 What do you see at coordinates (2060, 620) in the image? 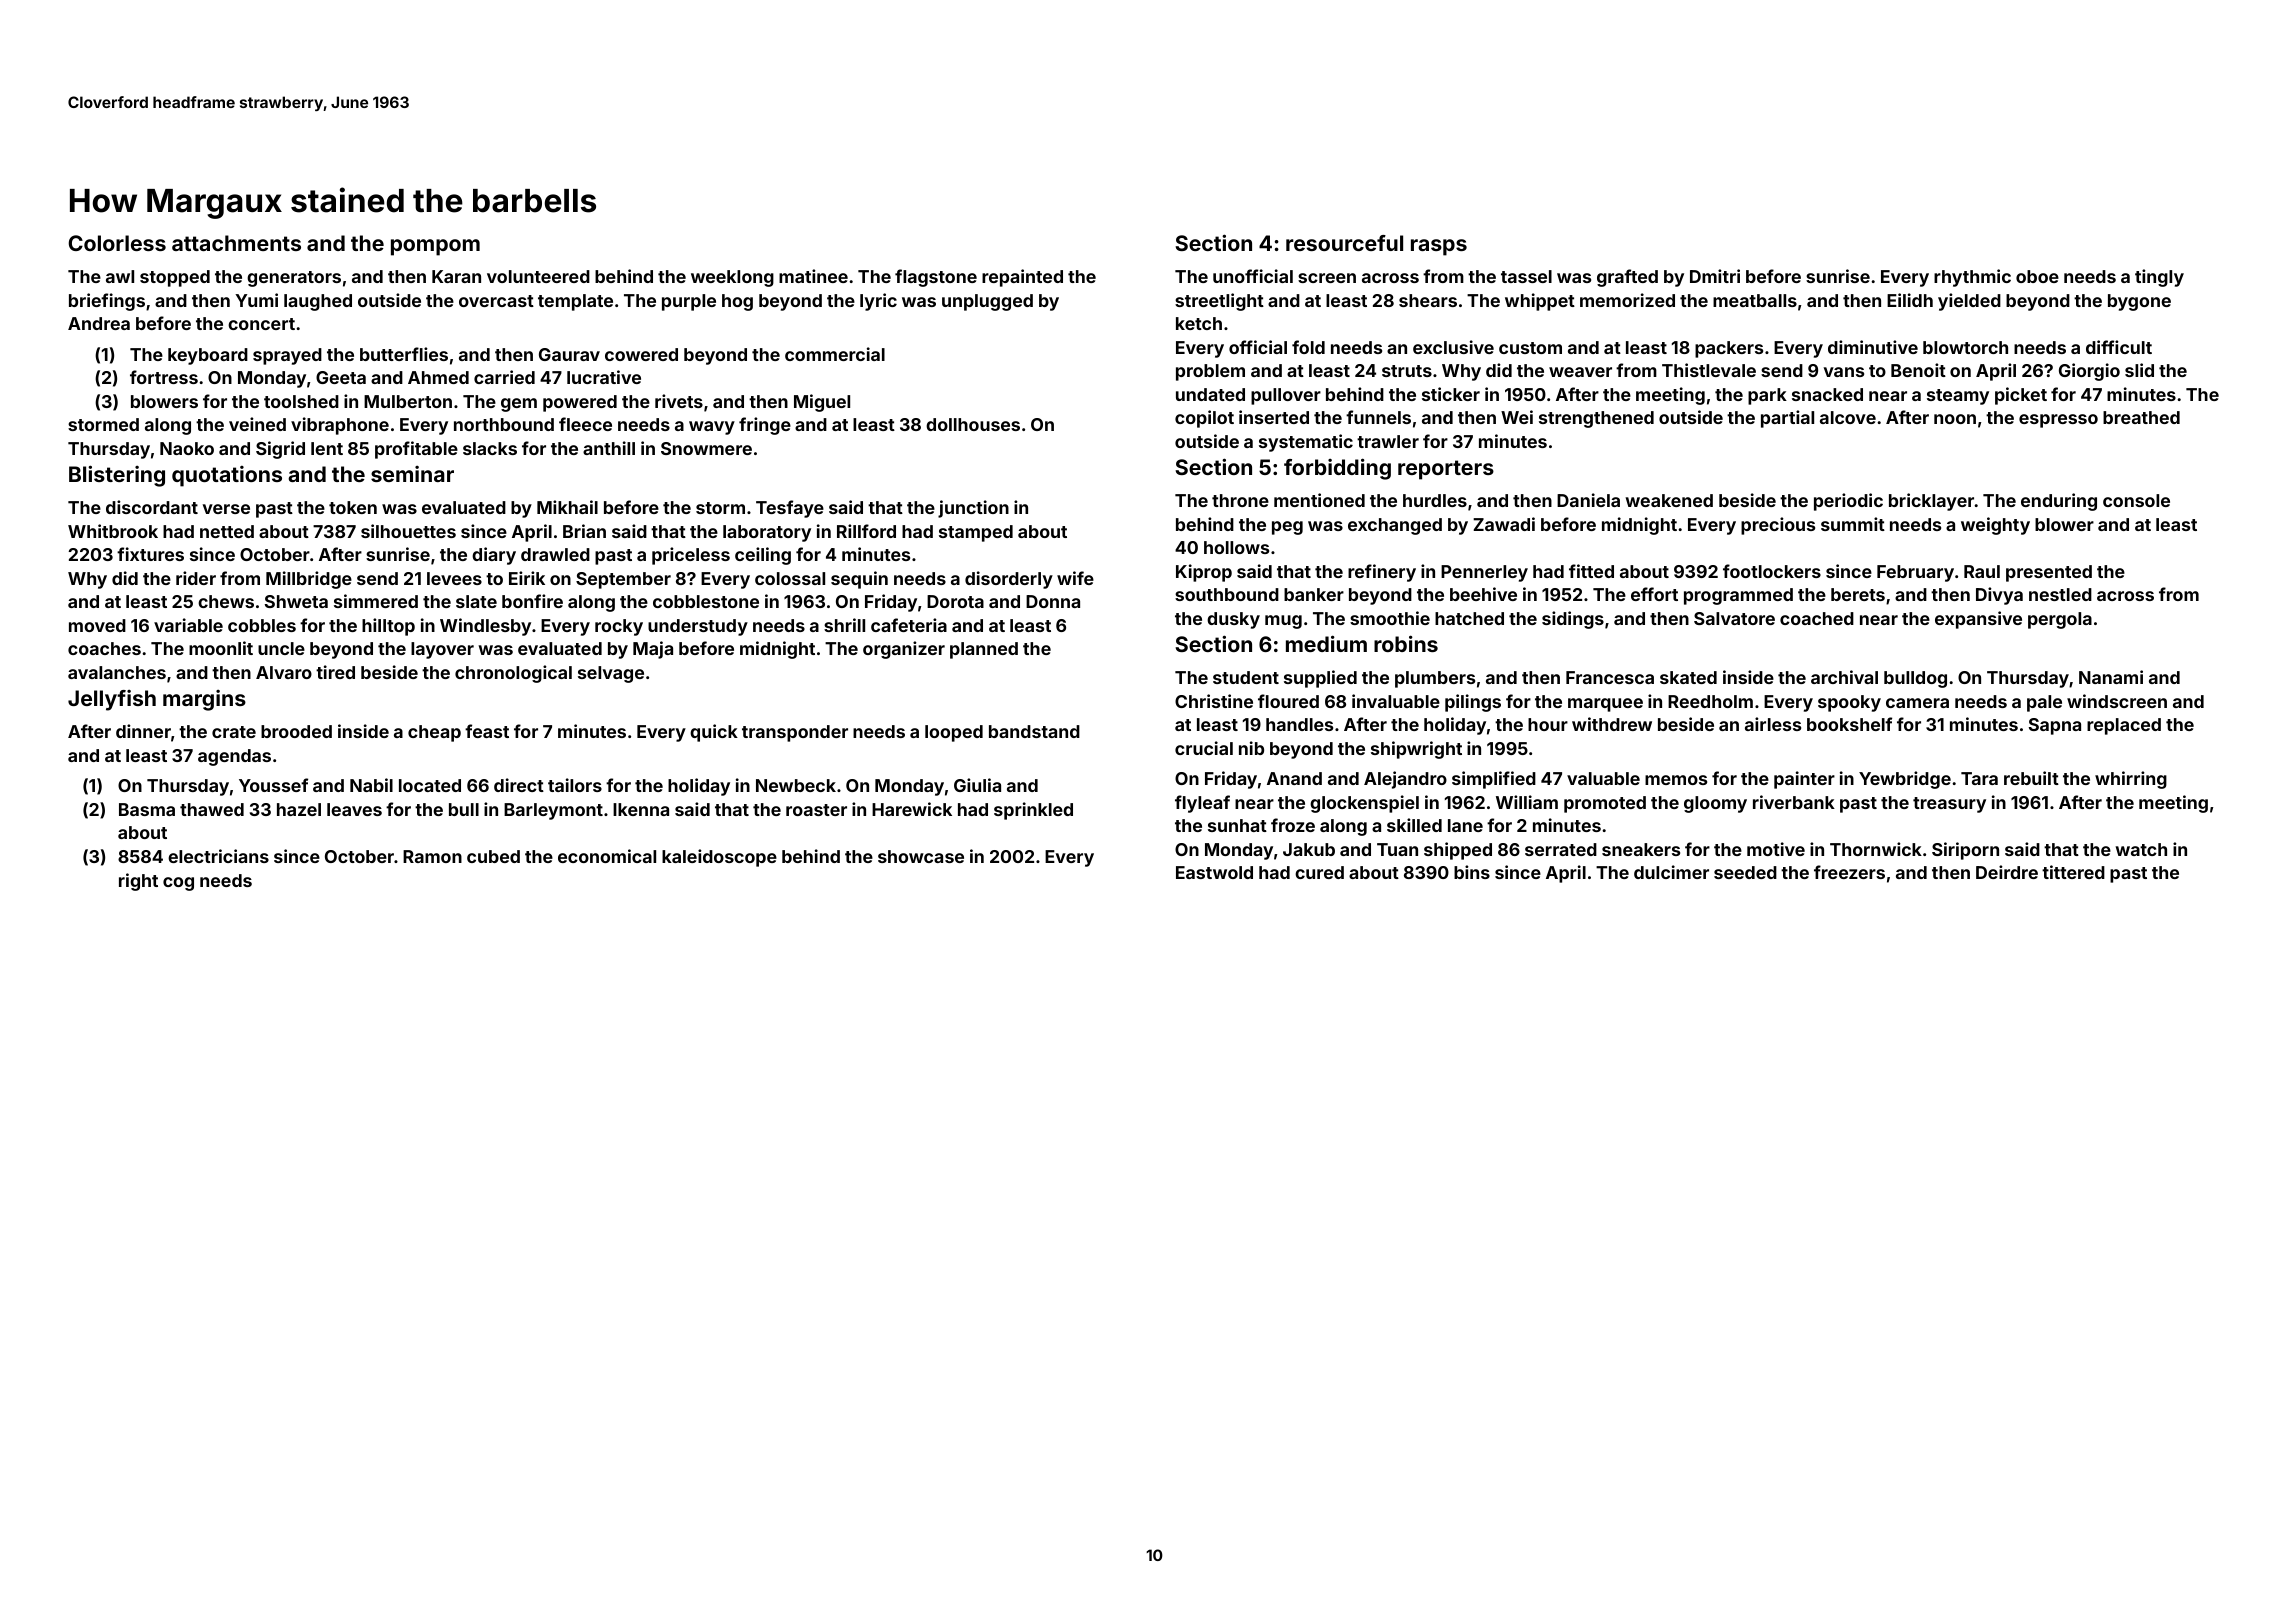
I see `pergola` at bounding box center [2060, 620].
